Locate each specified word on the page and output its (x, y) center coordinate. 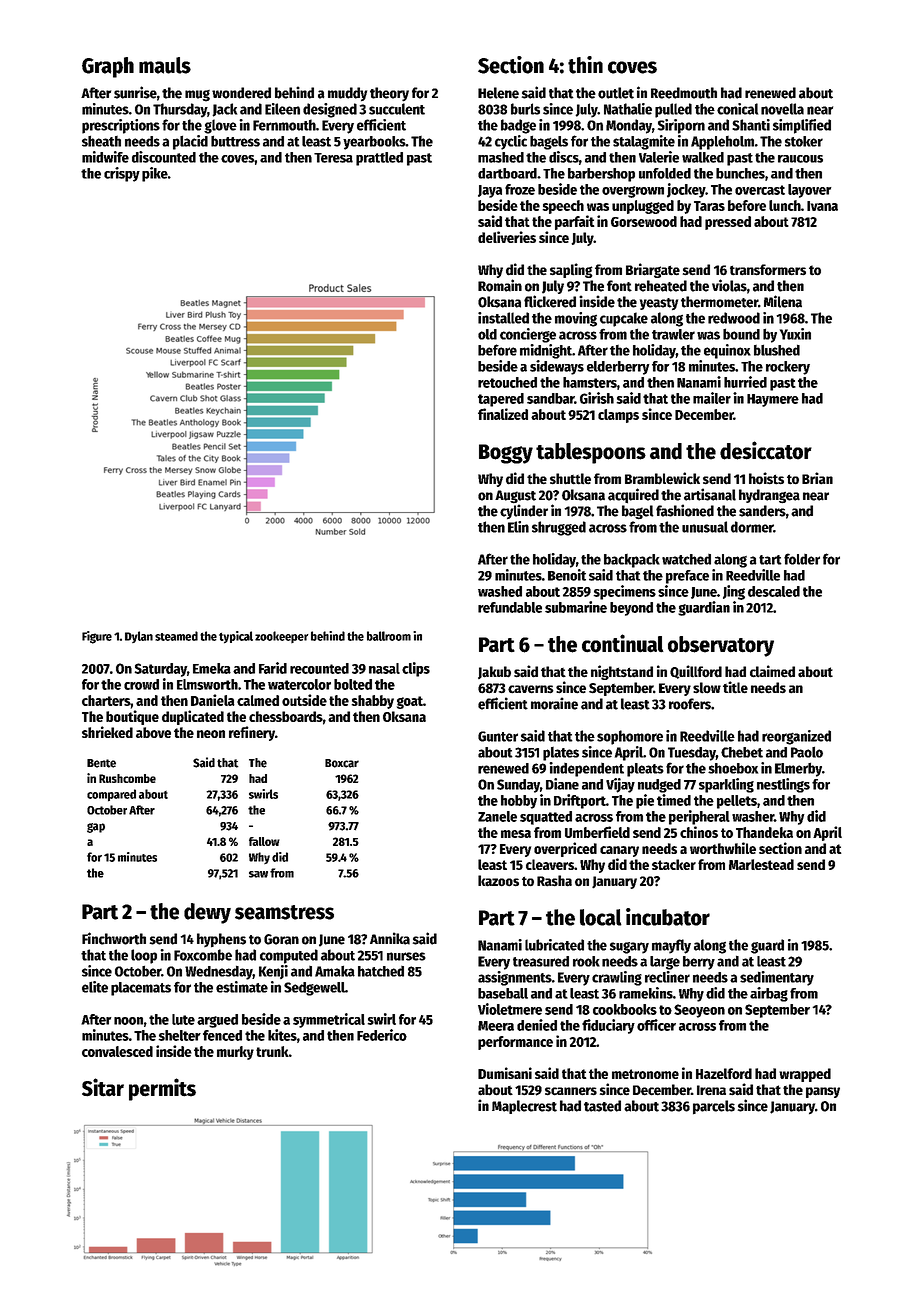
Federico (382, 1035)
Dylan (139, 637)
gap (96, 828)
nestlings (783, 785)
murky (235, 1053)
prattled (379, 159)
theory (389, 94)
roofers (690, 704)
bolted (353, 684)
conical (737, 109)
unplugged (643, 207)
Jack (224, 110)
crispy (122, 174)
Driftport (580, 801)
